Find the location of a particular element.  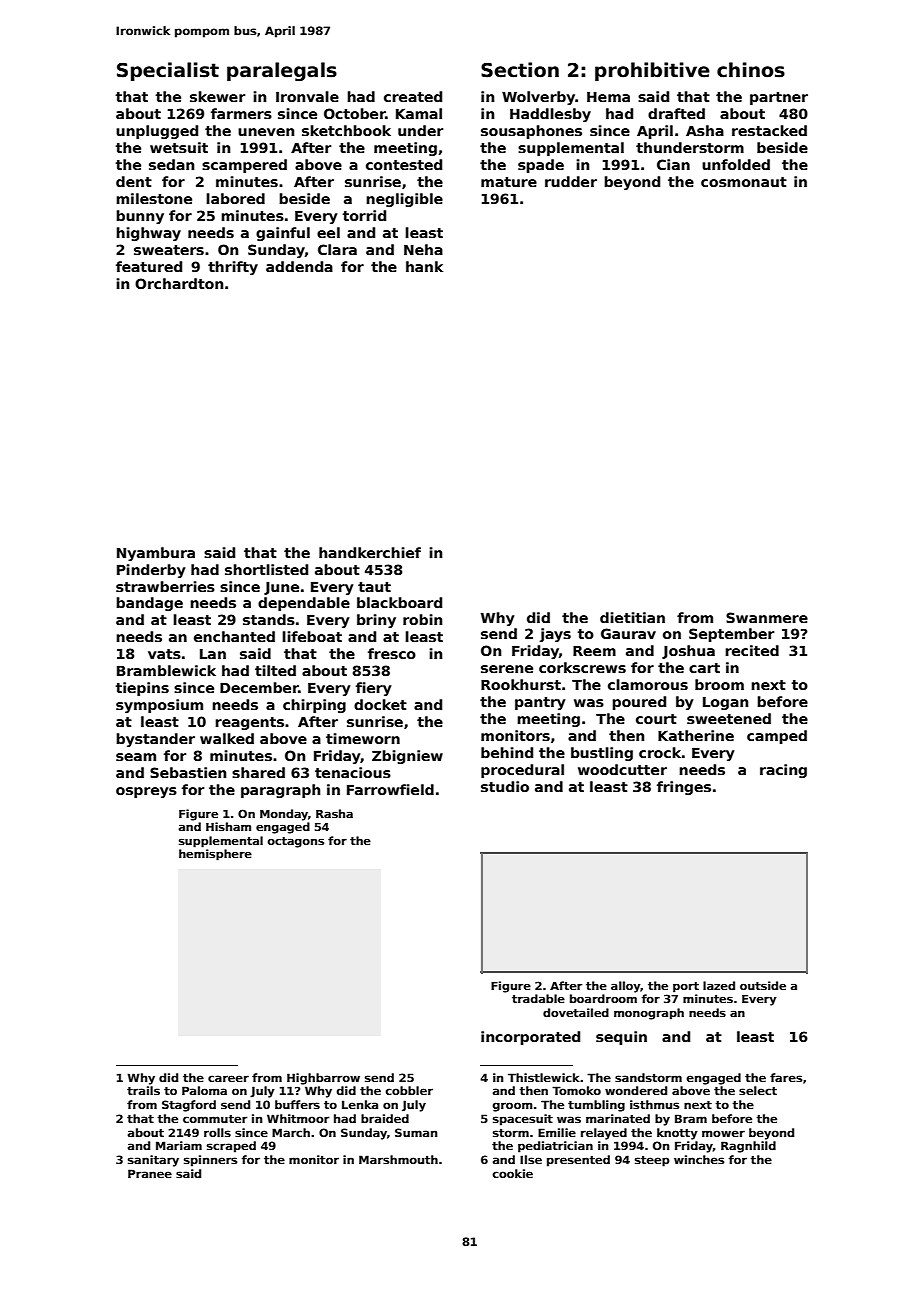

Section is located at coordinates (520, 70).
